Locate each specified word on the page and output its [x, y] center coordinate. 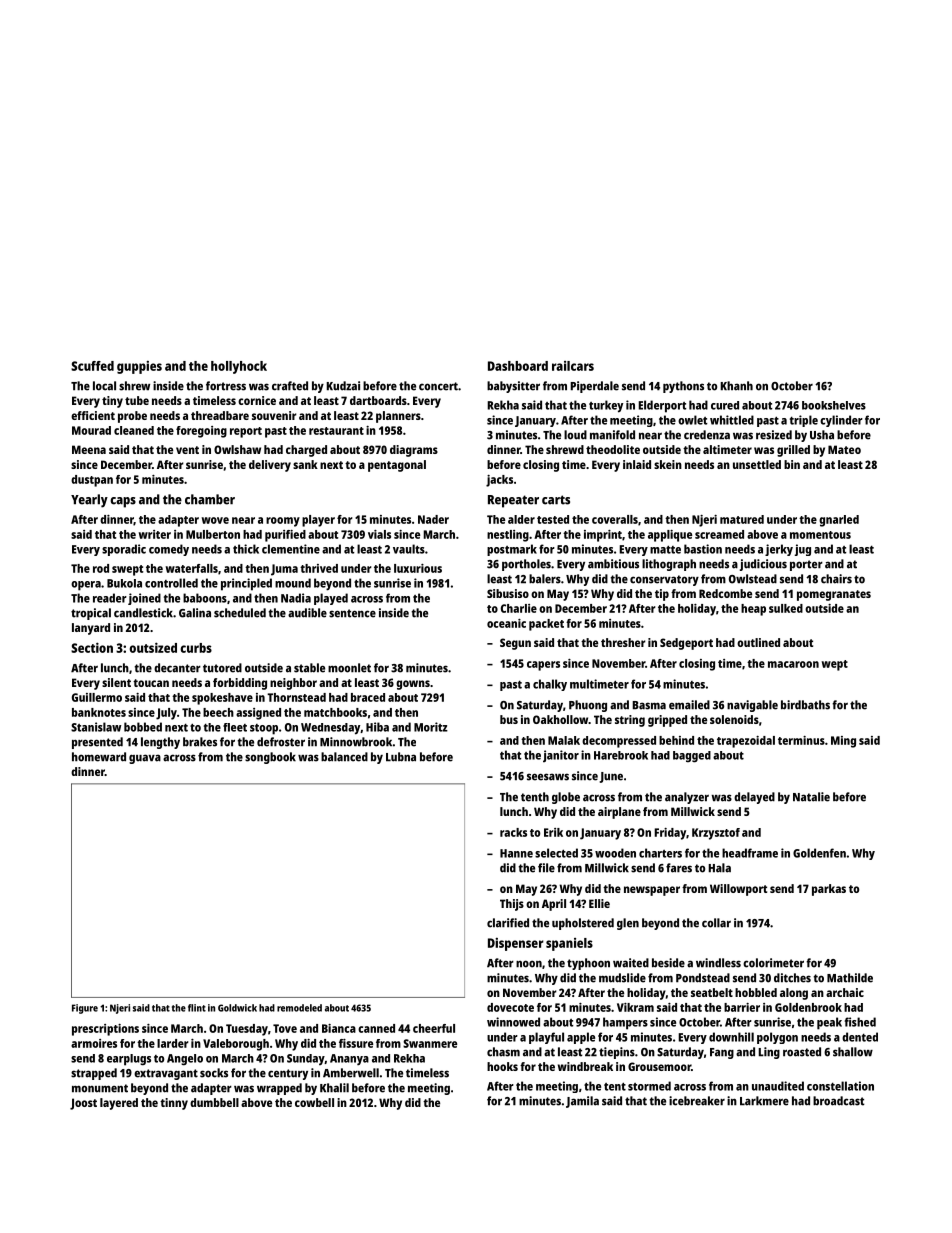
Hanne [516, 853]
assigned [258, 714]
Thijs [512, 905]
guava [145, 759]
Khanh [736, 386]
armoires [94, 1043]
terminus [801, 740]
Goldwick [237, 1008]
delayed [754, 798]
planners [398, 417]
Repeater [513, 501]
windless [718, 963]
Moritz [431, 727]
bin [792, 464]
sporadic [124, 550]
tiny [112, 402]
